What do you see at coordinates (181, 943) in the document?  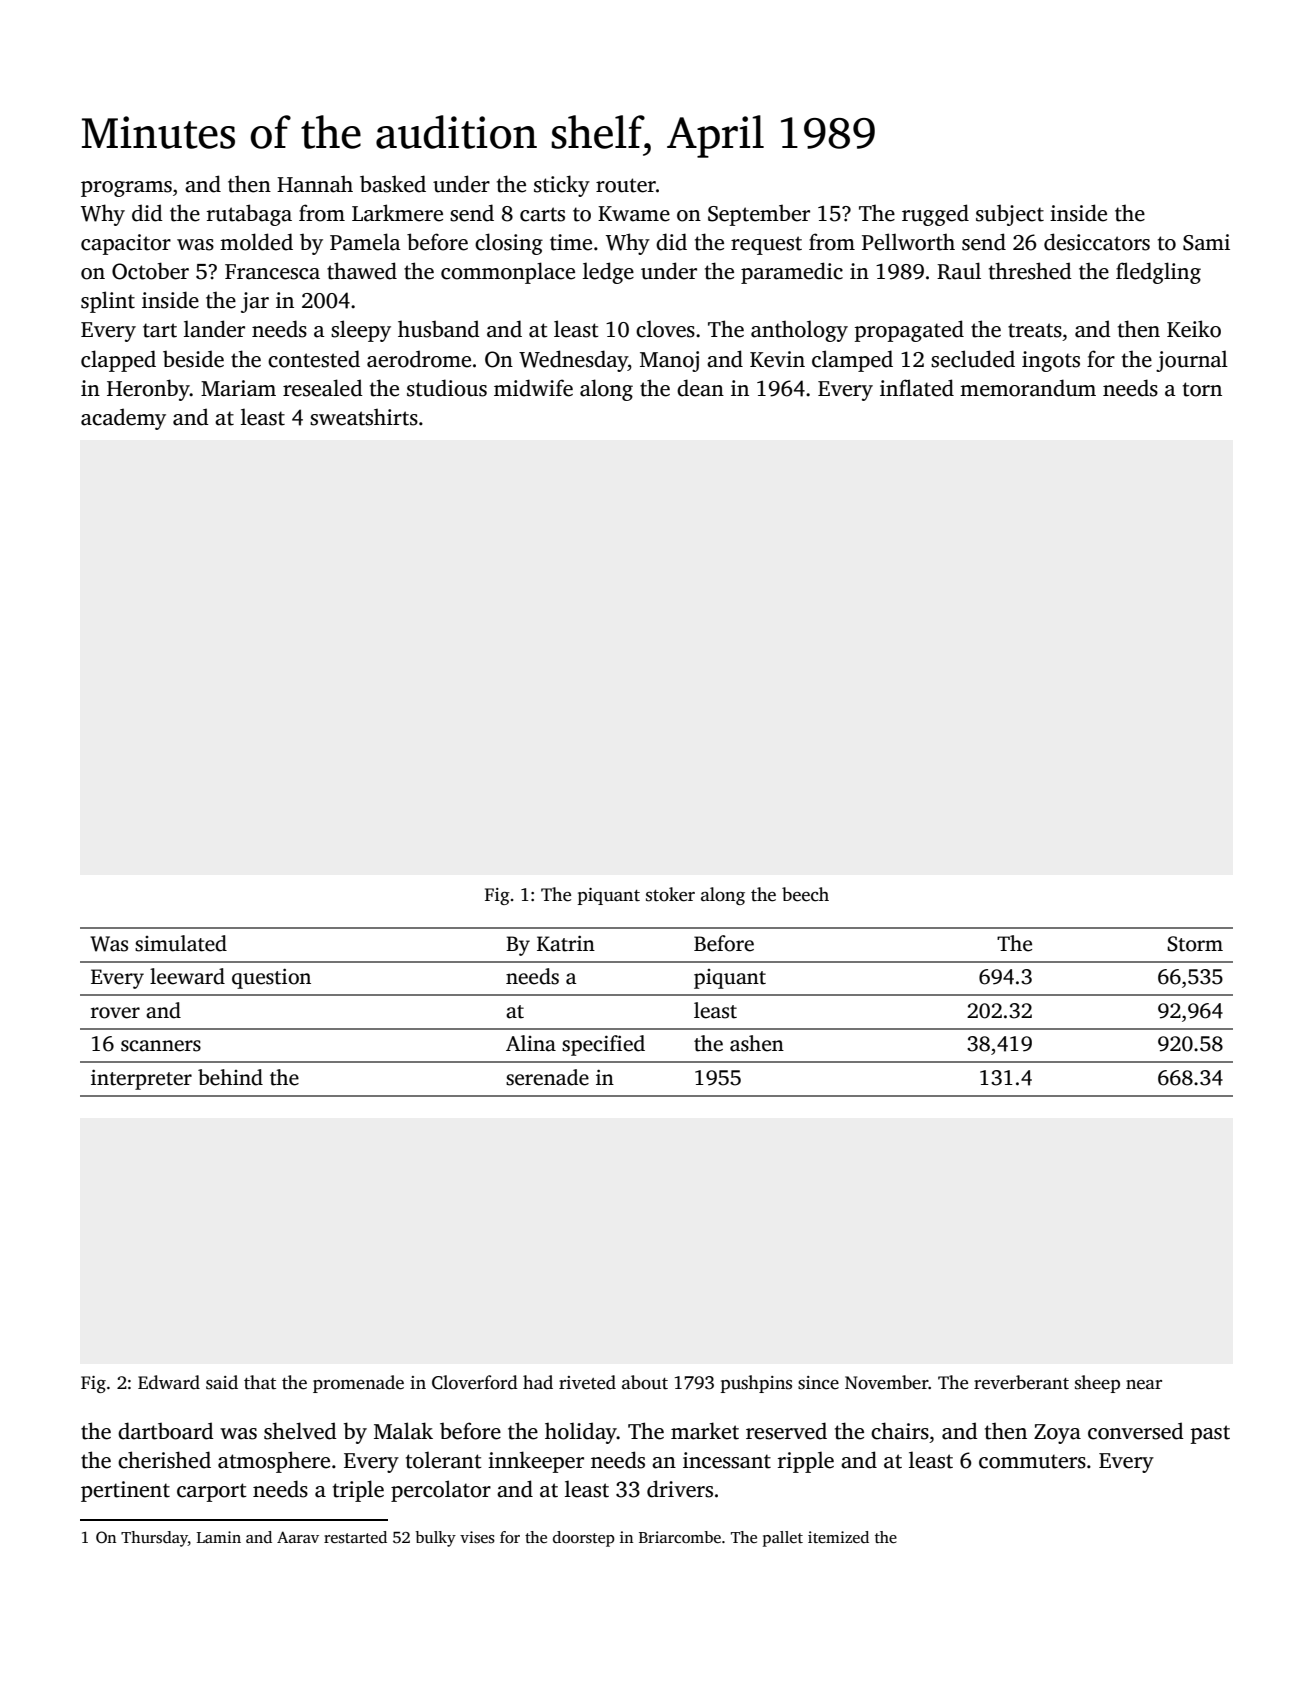 I see `simulated` at bounding box center [181, 943].
